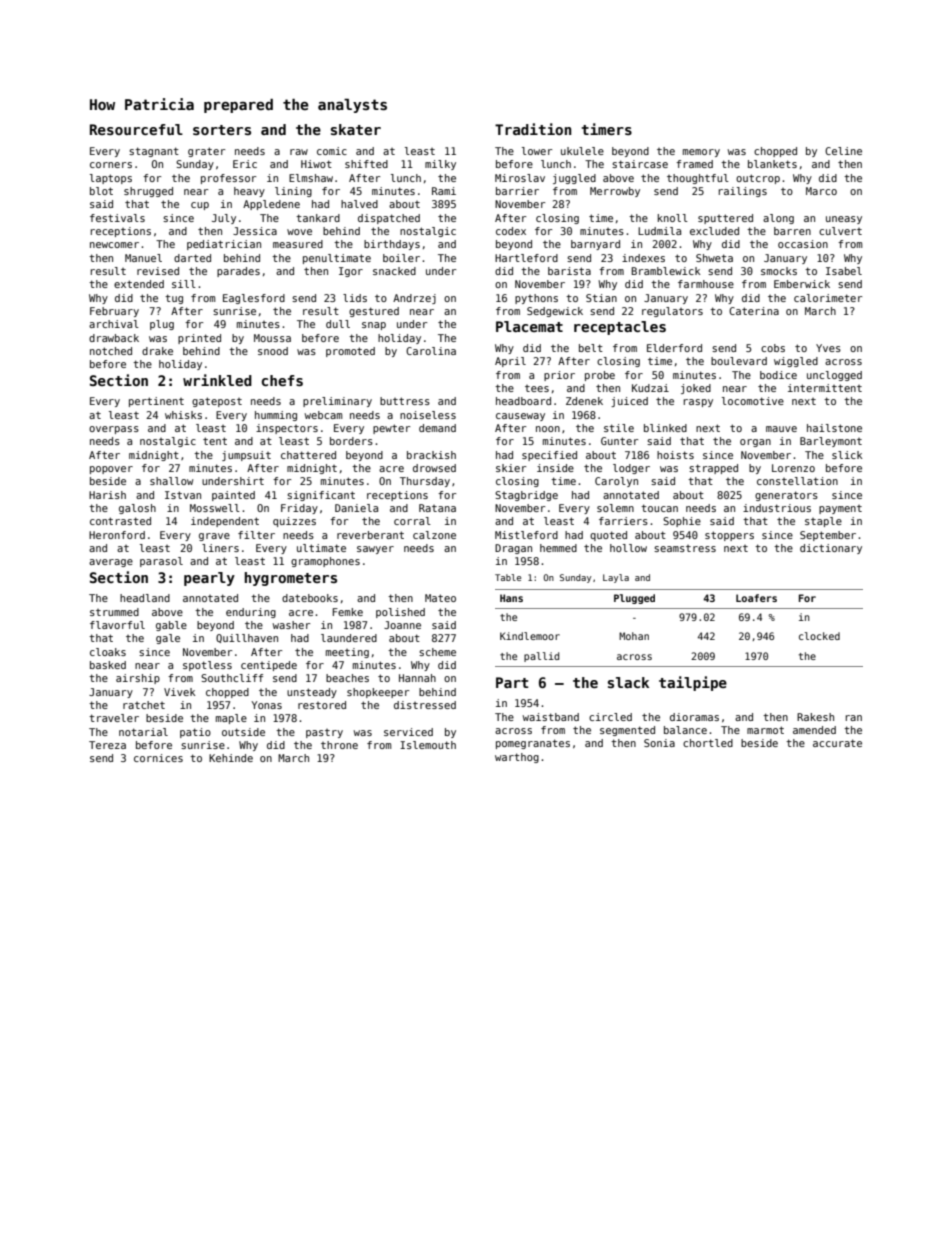 The image size is (952, 1233). Describe the element at coordinates (111, 165) in the screenshot. I see `corners` at that location.
